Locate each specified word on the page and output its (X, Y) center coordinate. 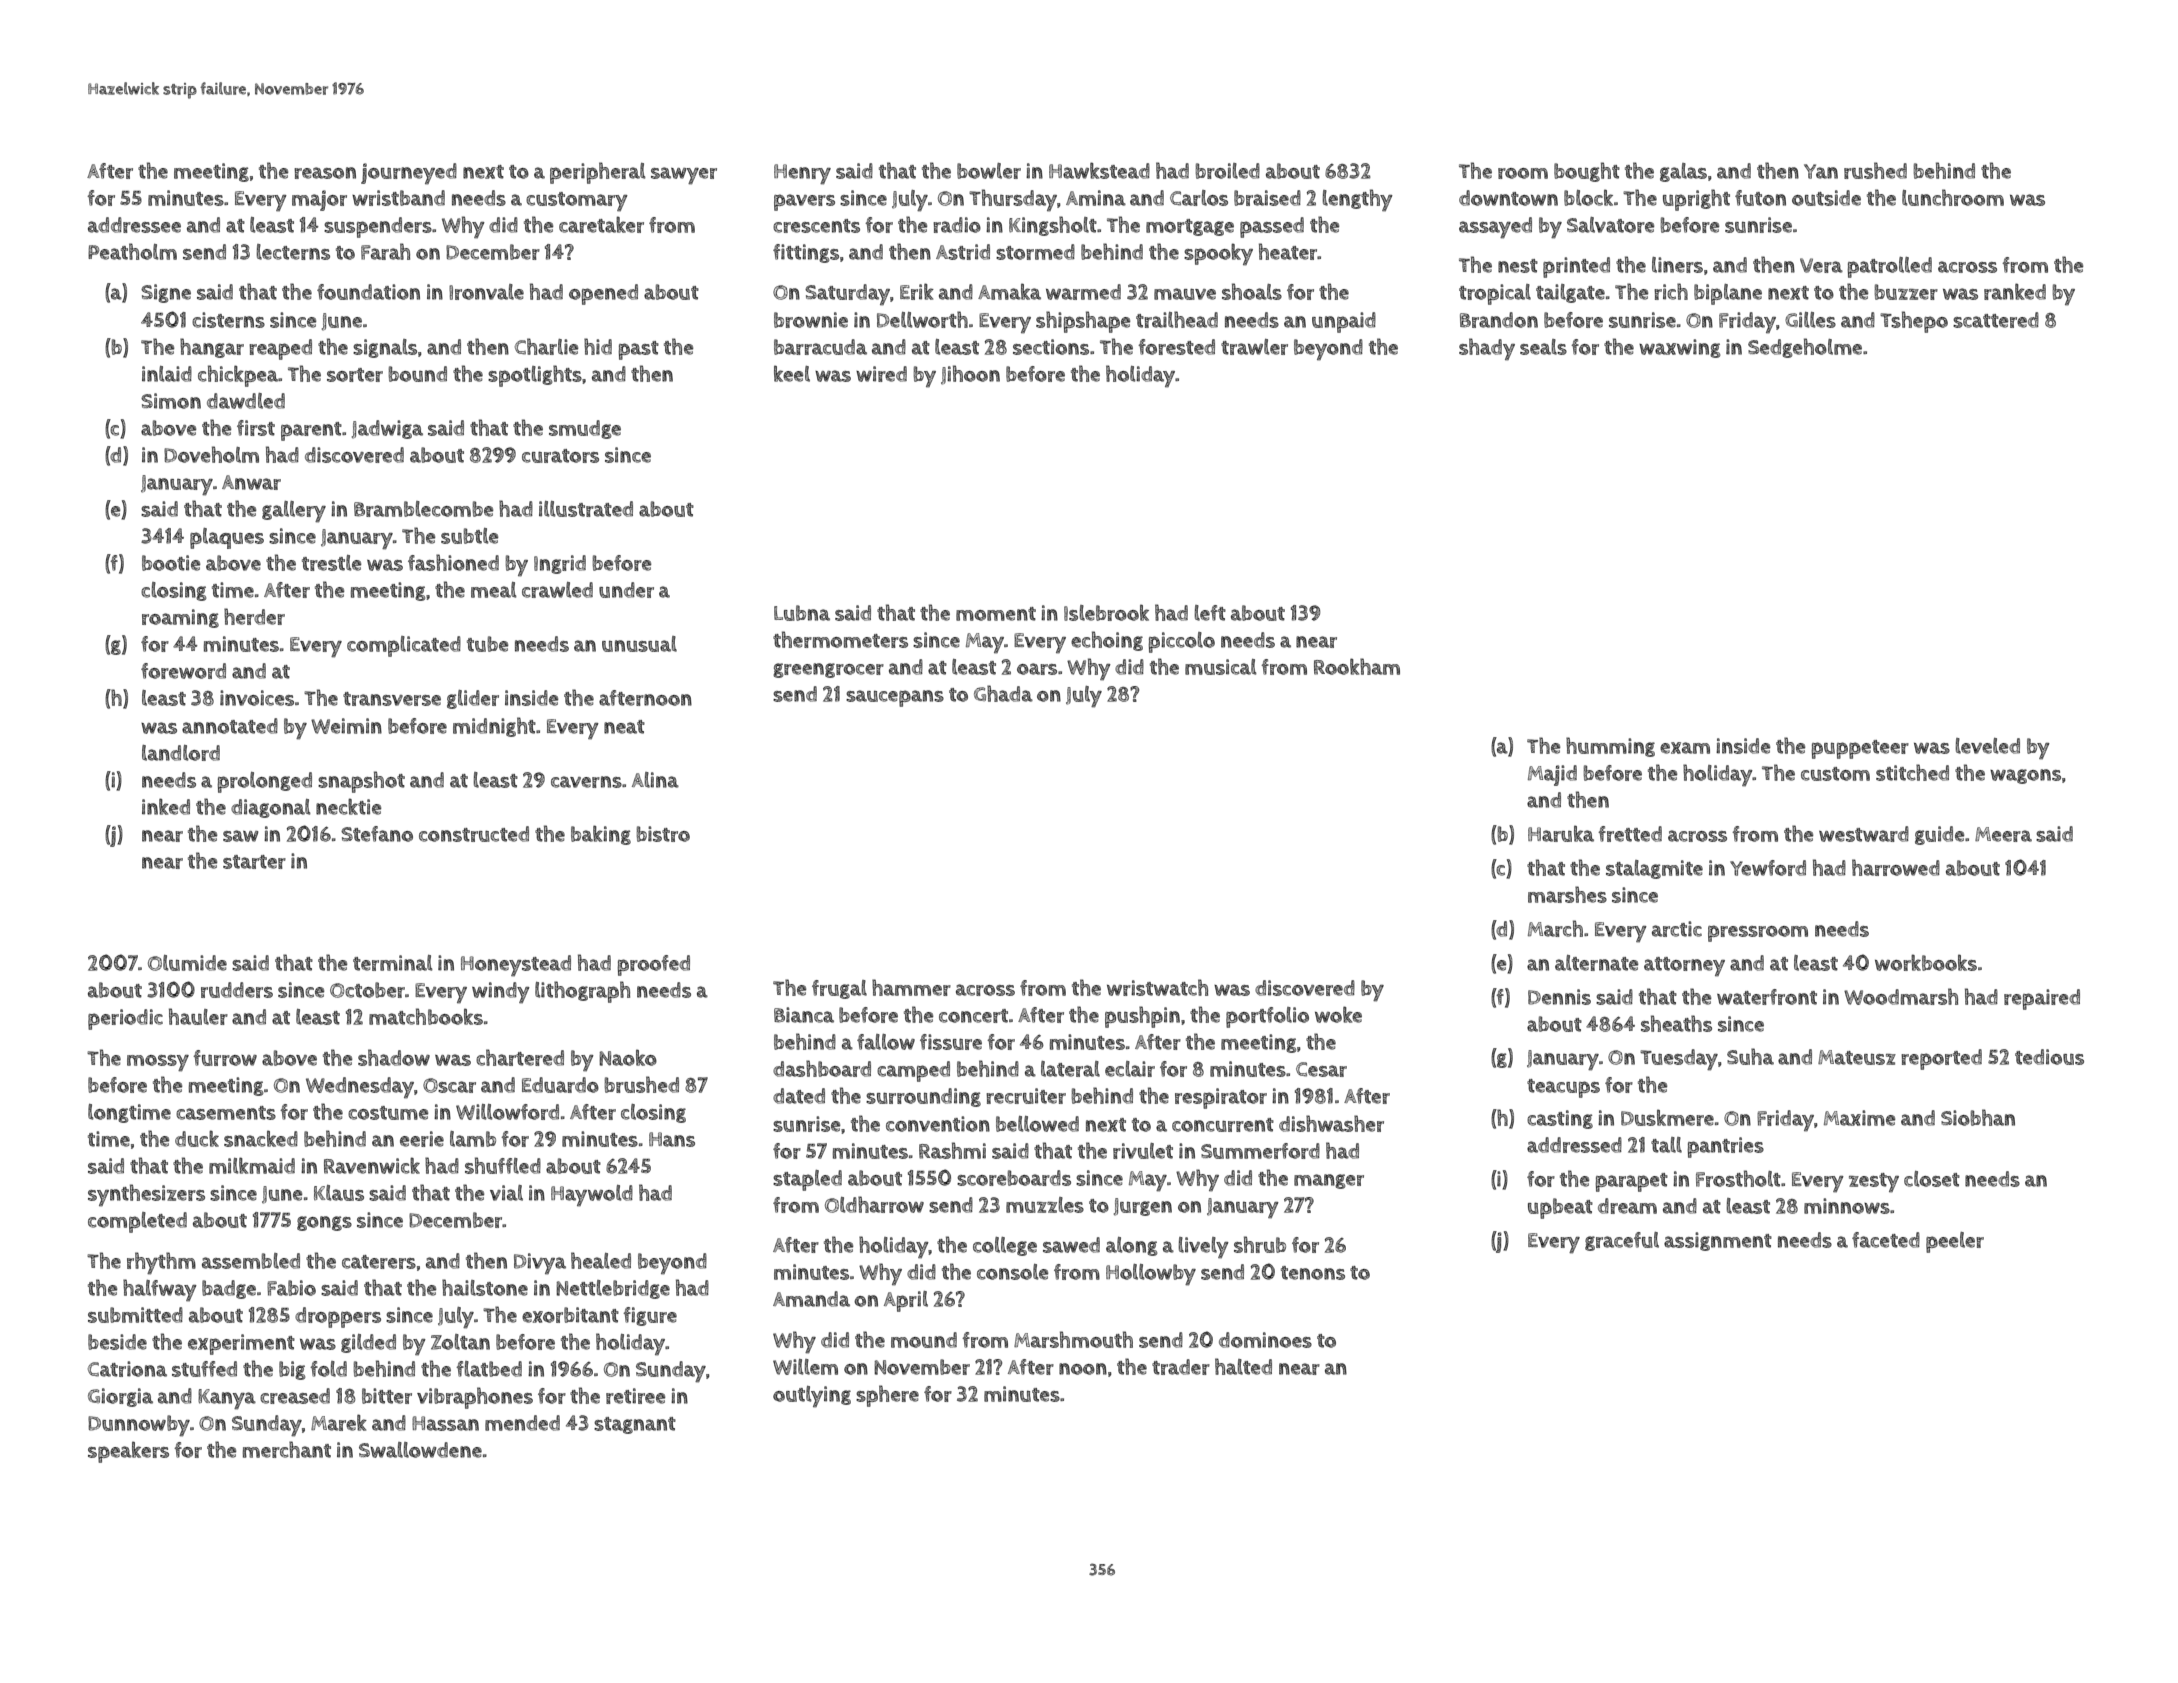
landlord (181, 753)
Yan (1821, 171)
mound (924, 1340)
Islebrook (1106, 612)
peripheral (598, 173)
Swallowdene (420, 1450)
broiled (1228, 171)
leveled (1988, 746)
